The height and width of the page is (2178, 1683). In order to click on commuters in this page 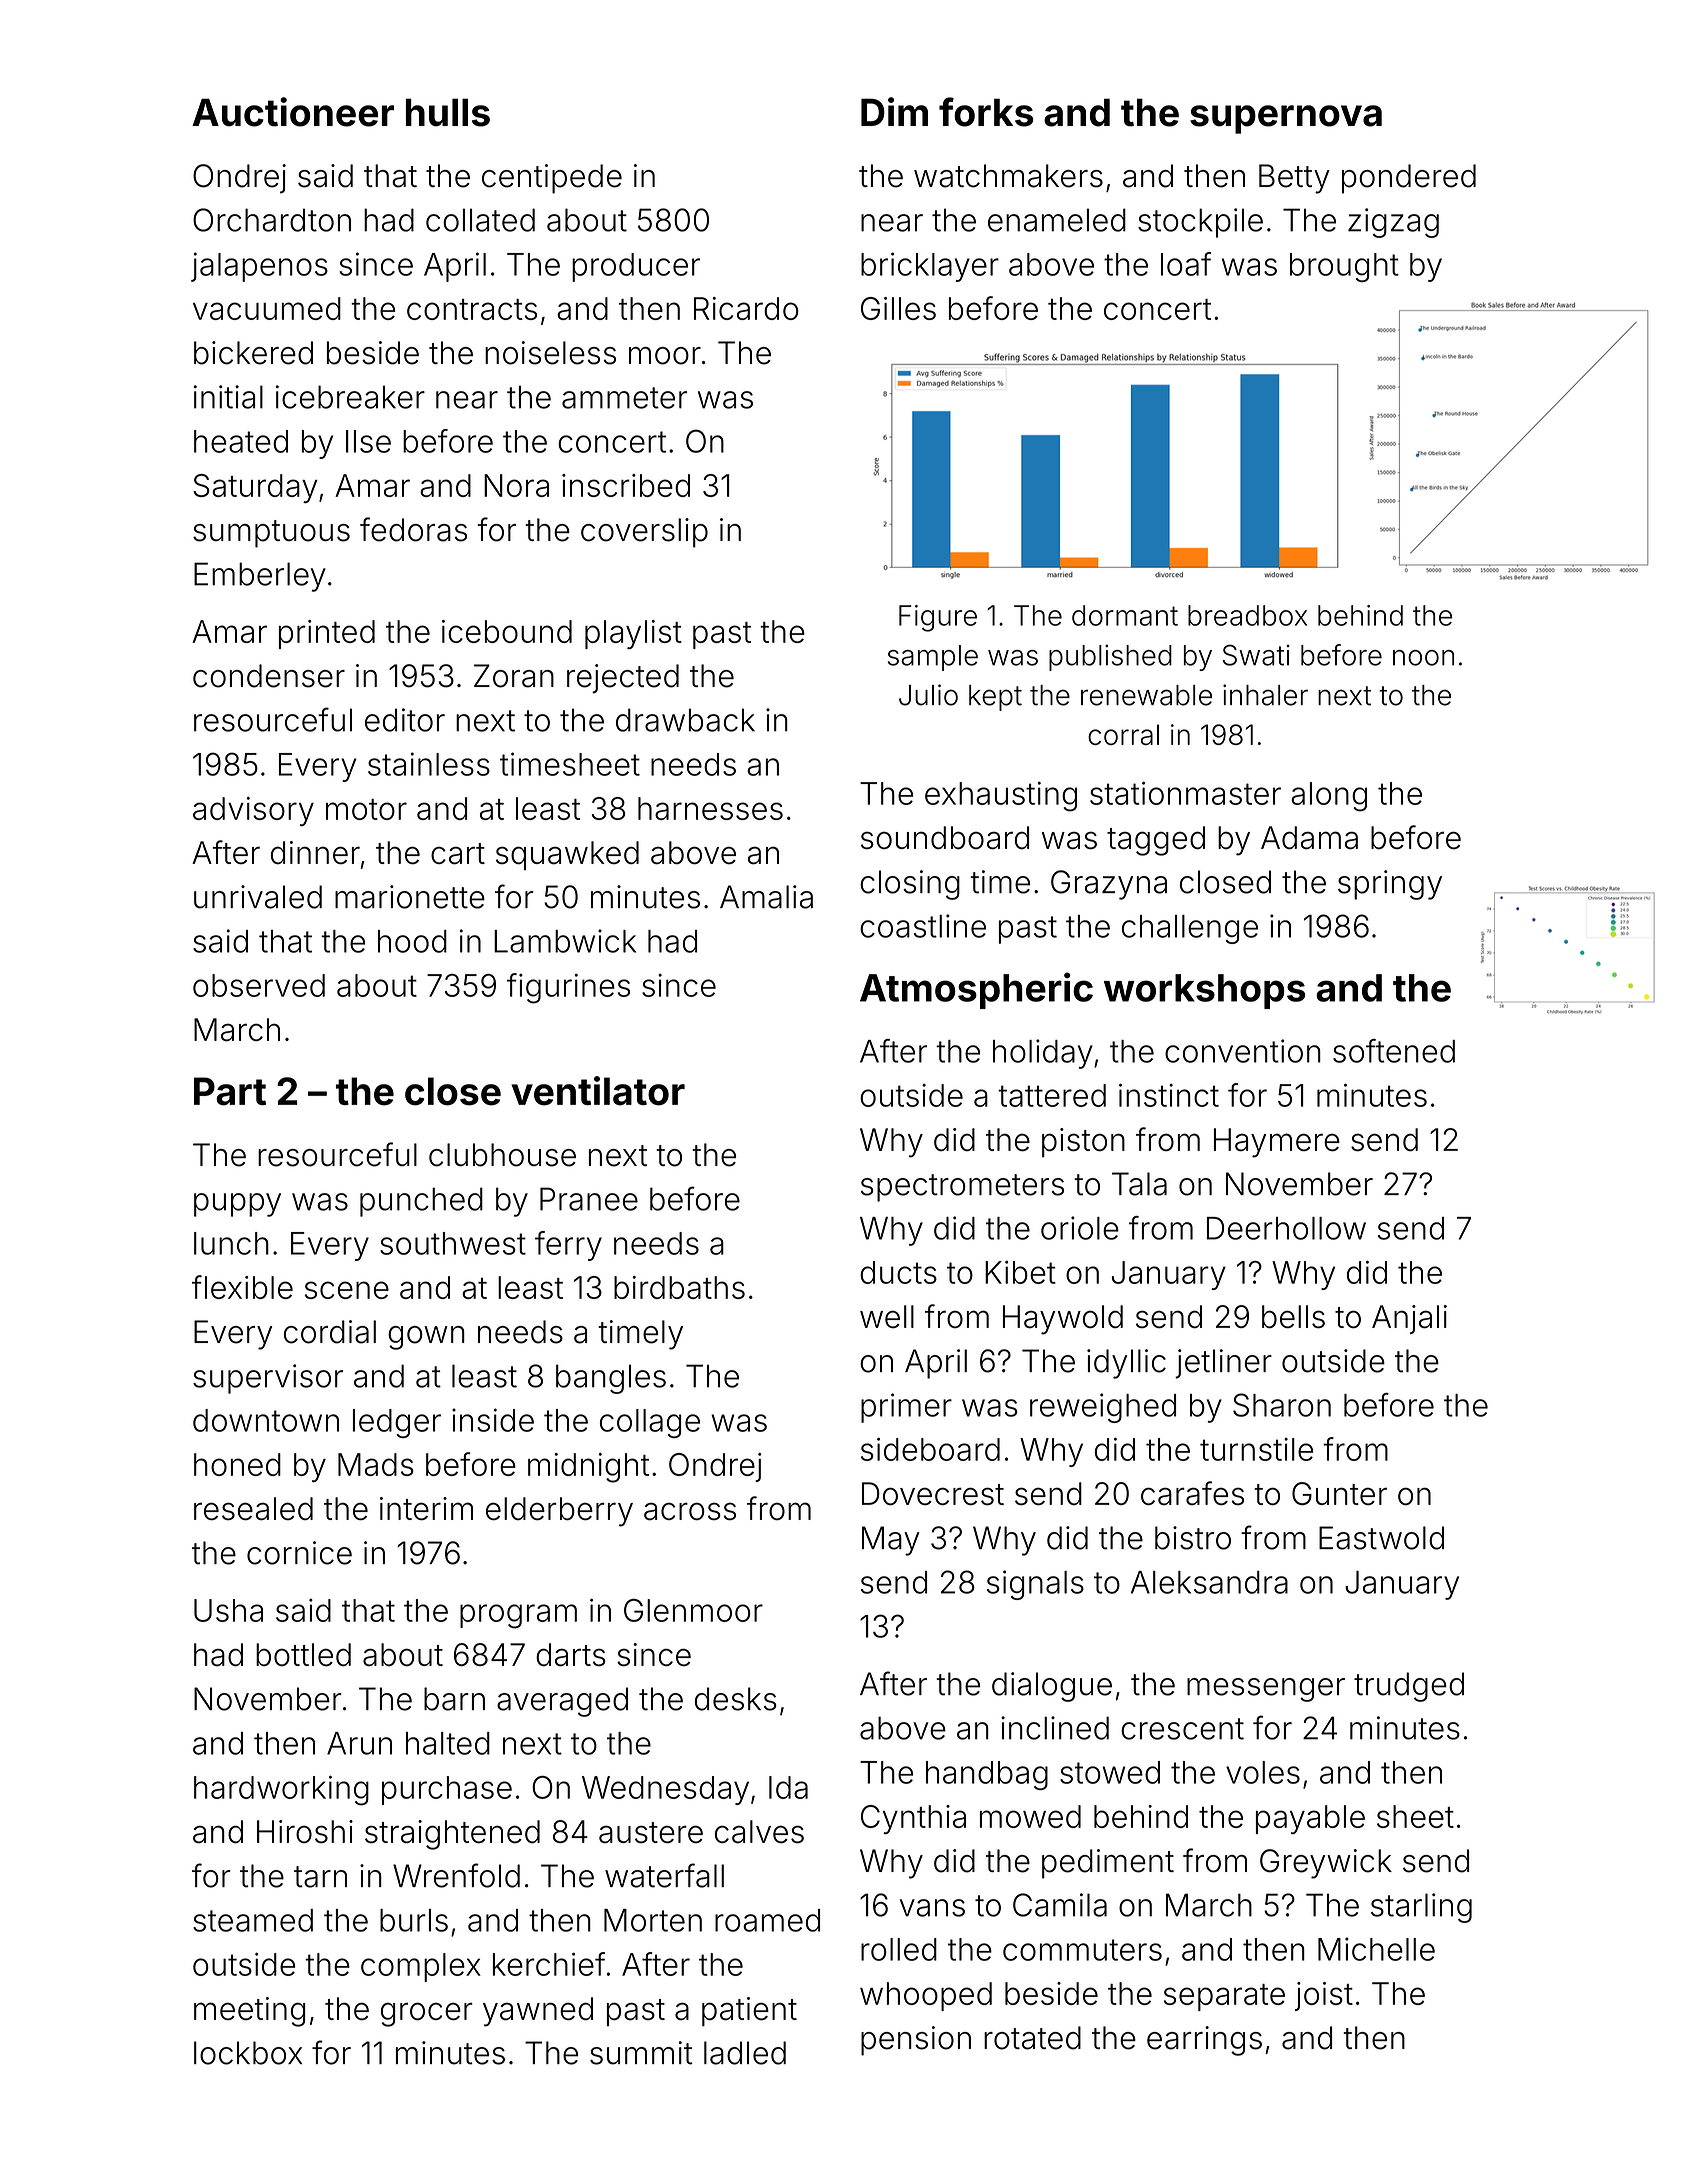, I will do `click(1082, 1950)`.
